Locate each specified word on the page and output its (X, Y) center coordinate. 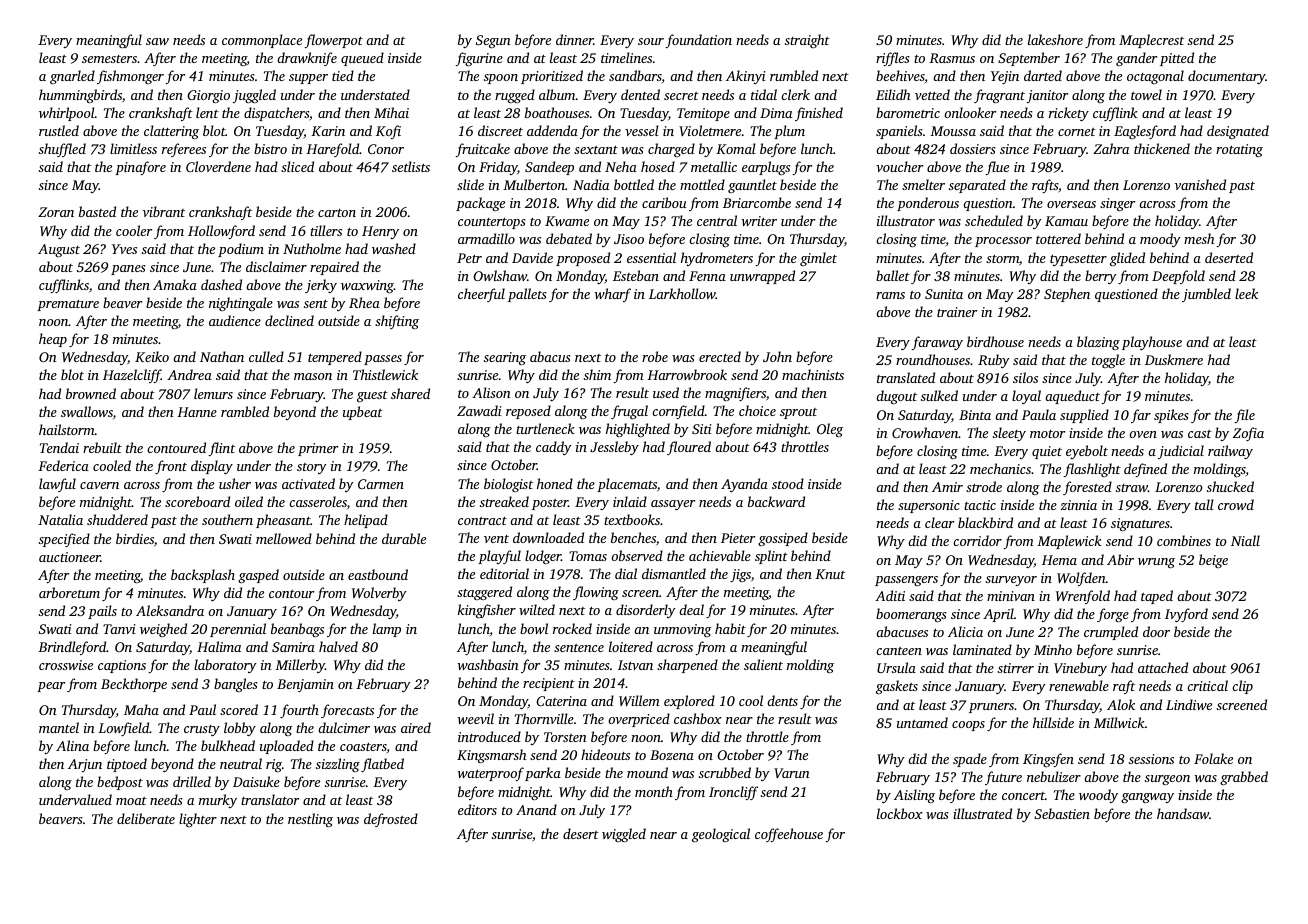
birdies (135, 538)
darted (1043, 75)
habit (730, 628)
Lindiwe (1189, 704)
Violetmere (710, 130)
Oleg (830, 430)
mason (313, 376)
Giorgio (208, 96)
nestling (310, 820)
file (1244, 416)
